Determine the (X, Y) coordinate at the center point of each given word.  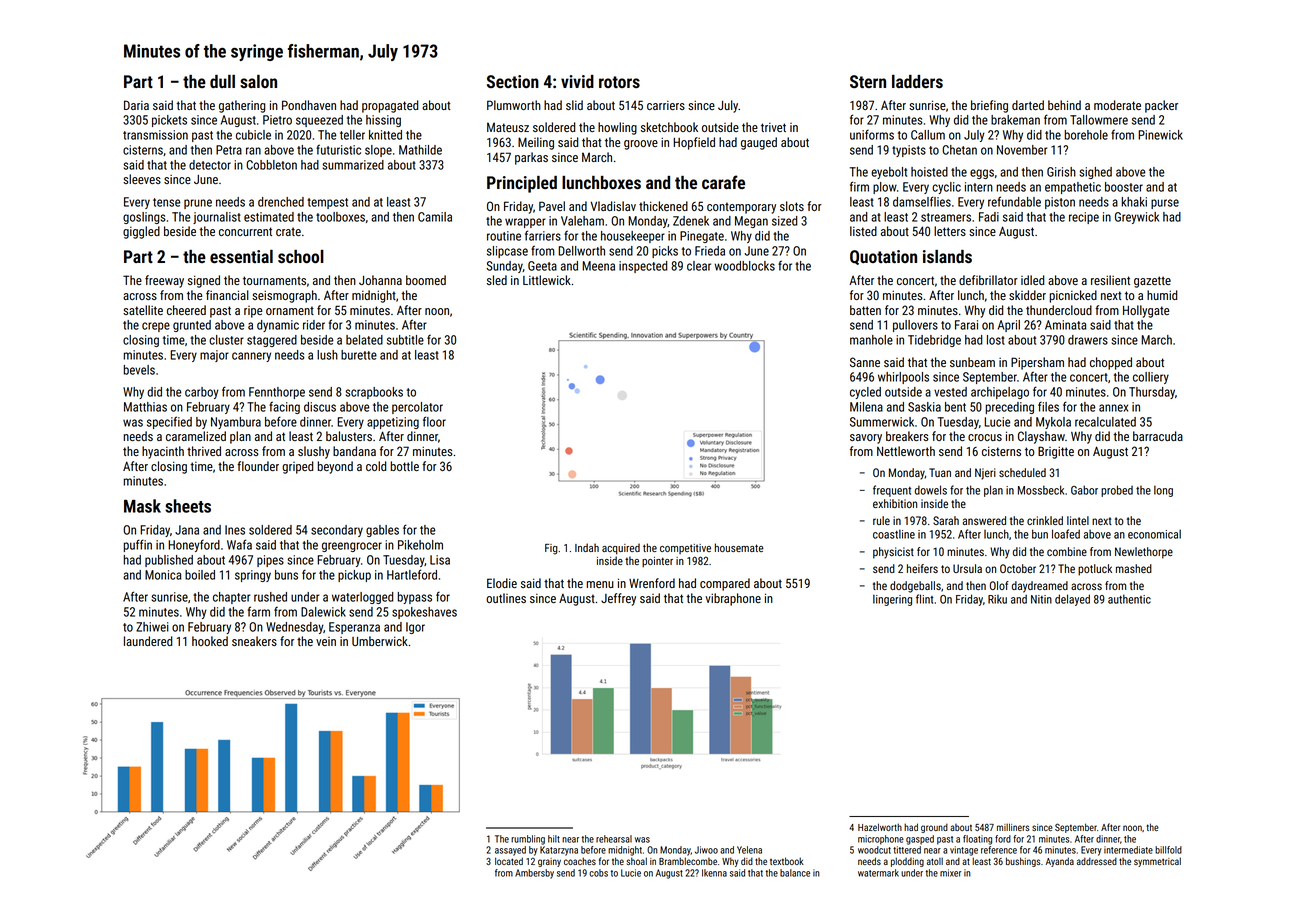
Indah (587, 547)
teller (352, 135)
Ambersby (534, 874)
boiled (200, 575)
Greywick (1137, 218)
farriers (543, 235)
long (1163, 491)
